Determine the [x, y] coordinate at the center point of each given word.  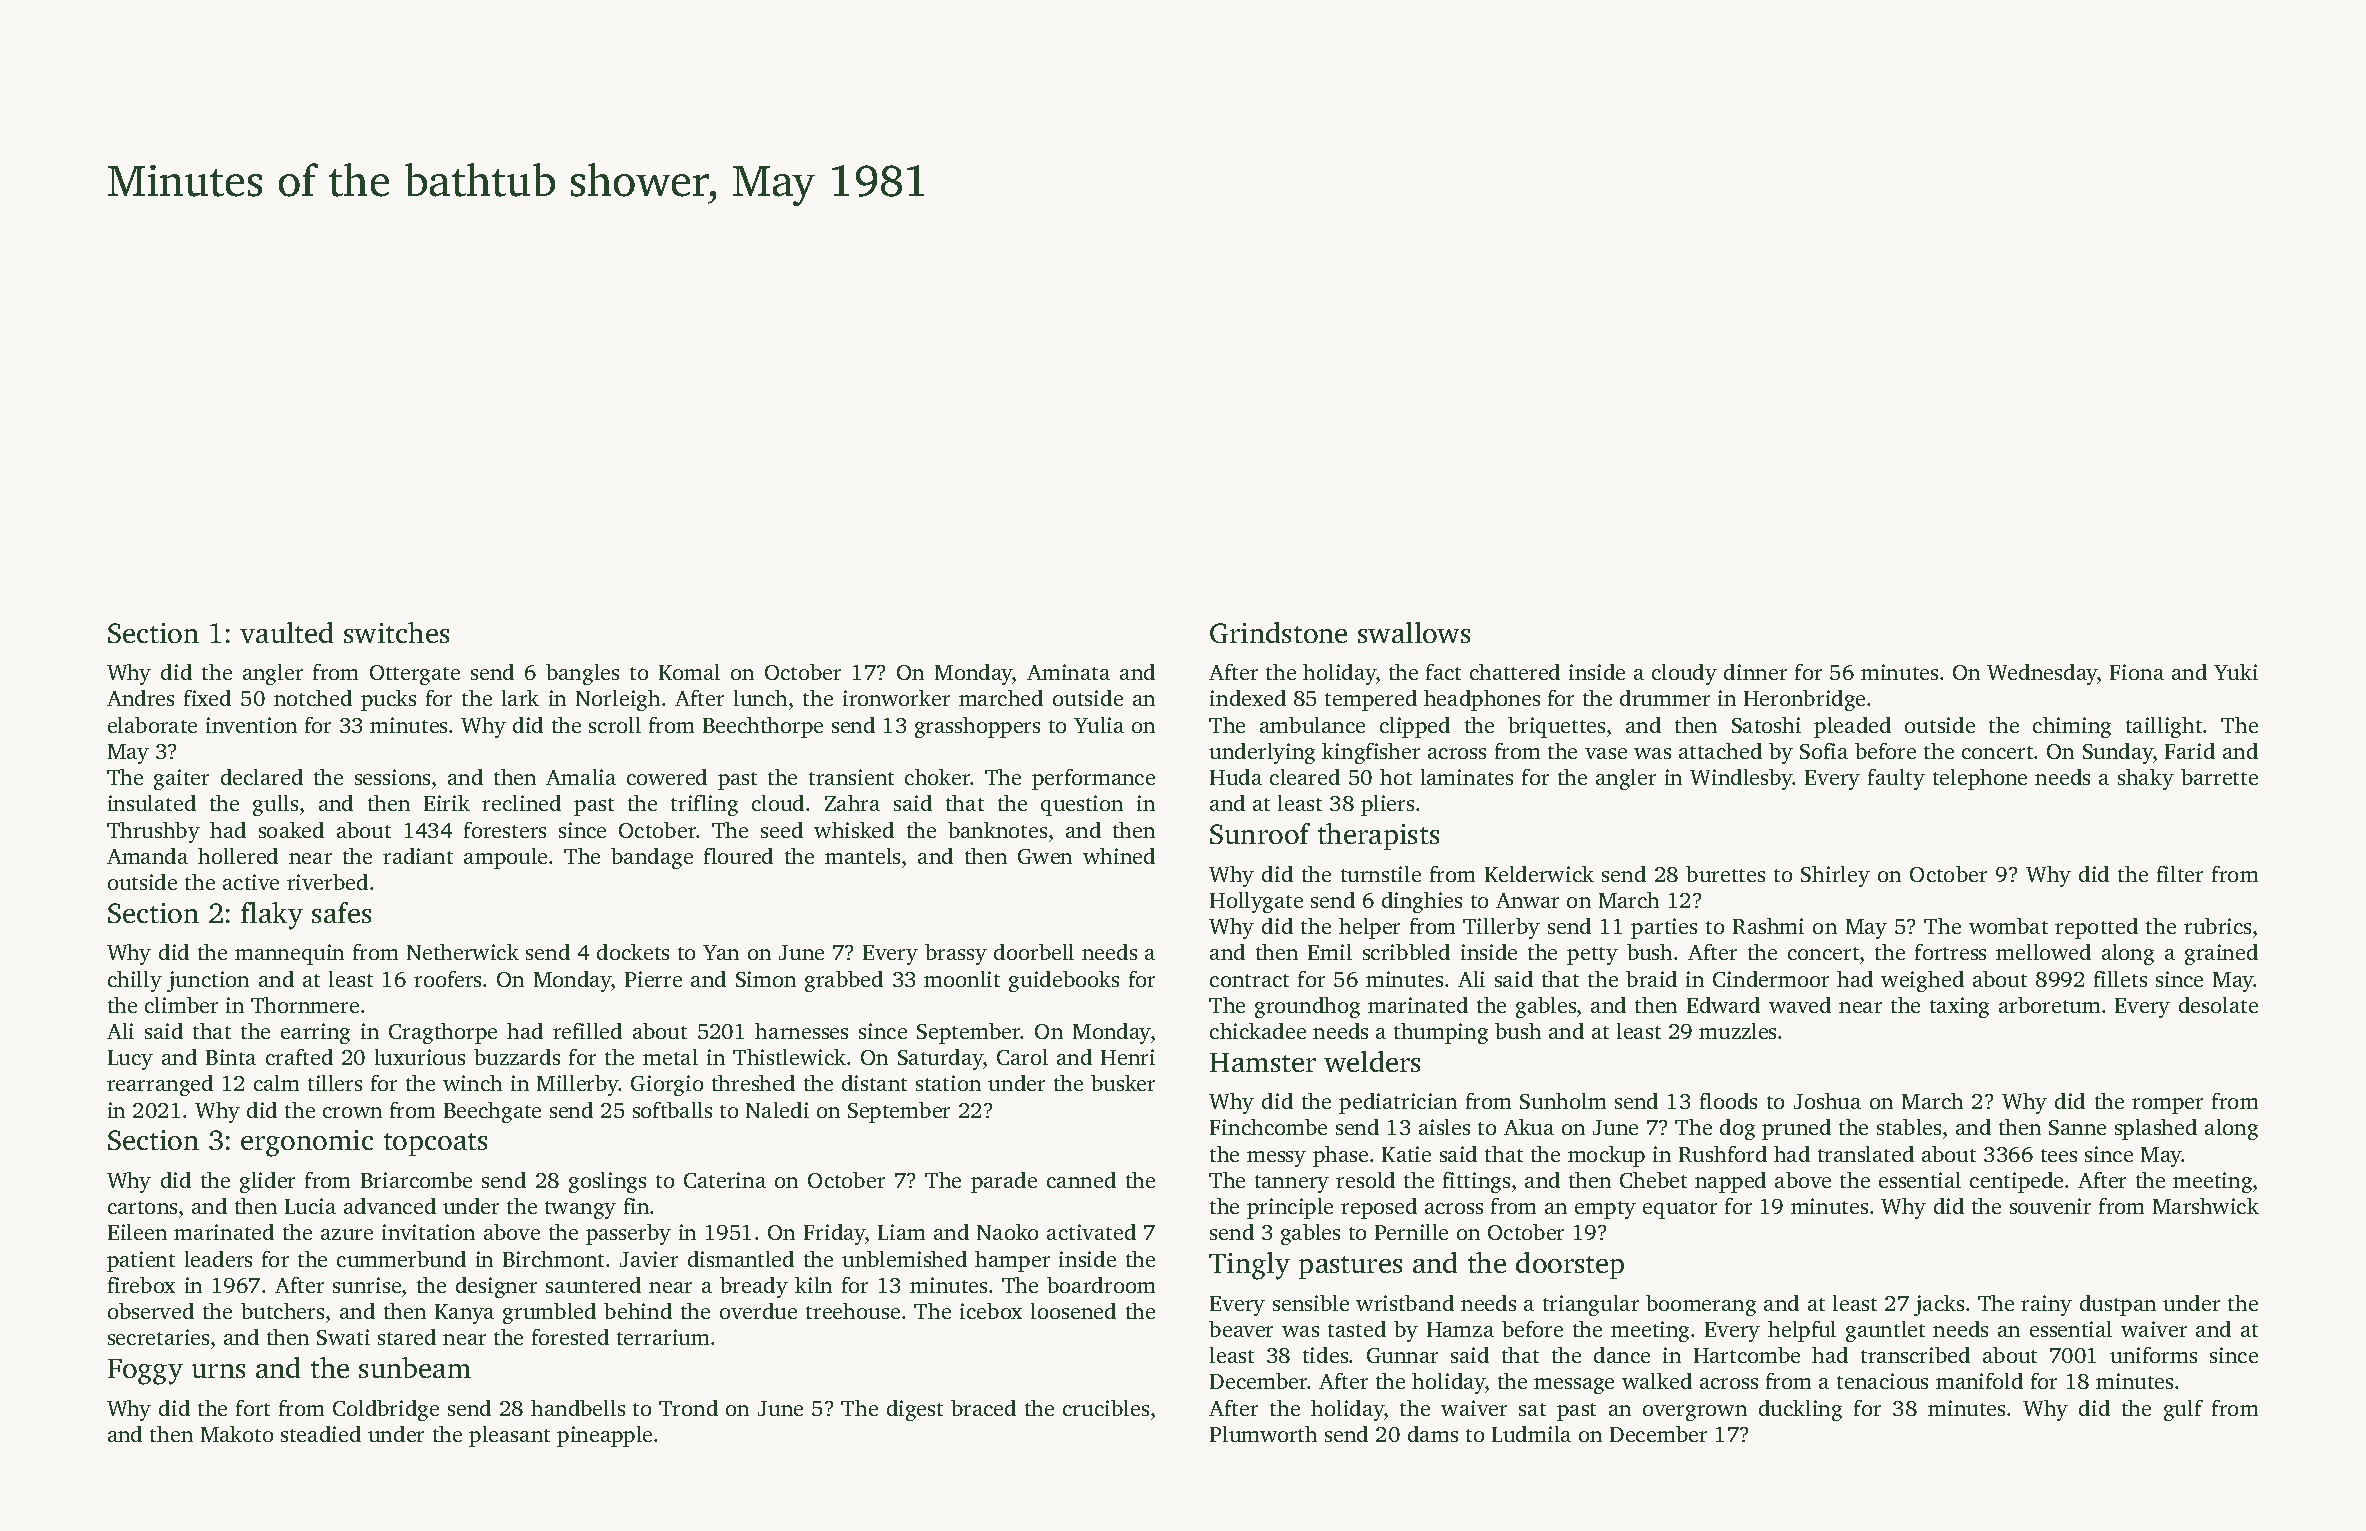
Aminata [1068, 672]
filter [2180, 874]
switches [396, 632]
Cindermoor [1771, 979]
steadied [321, 1434]
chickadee [1258, 1031]
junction [208, 981]
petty [1592, 956]
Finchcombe [1268, 1127]
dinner [1755, 672]
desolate [2218, 1005]
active [251, 882]
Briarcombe [416, 1180]
